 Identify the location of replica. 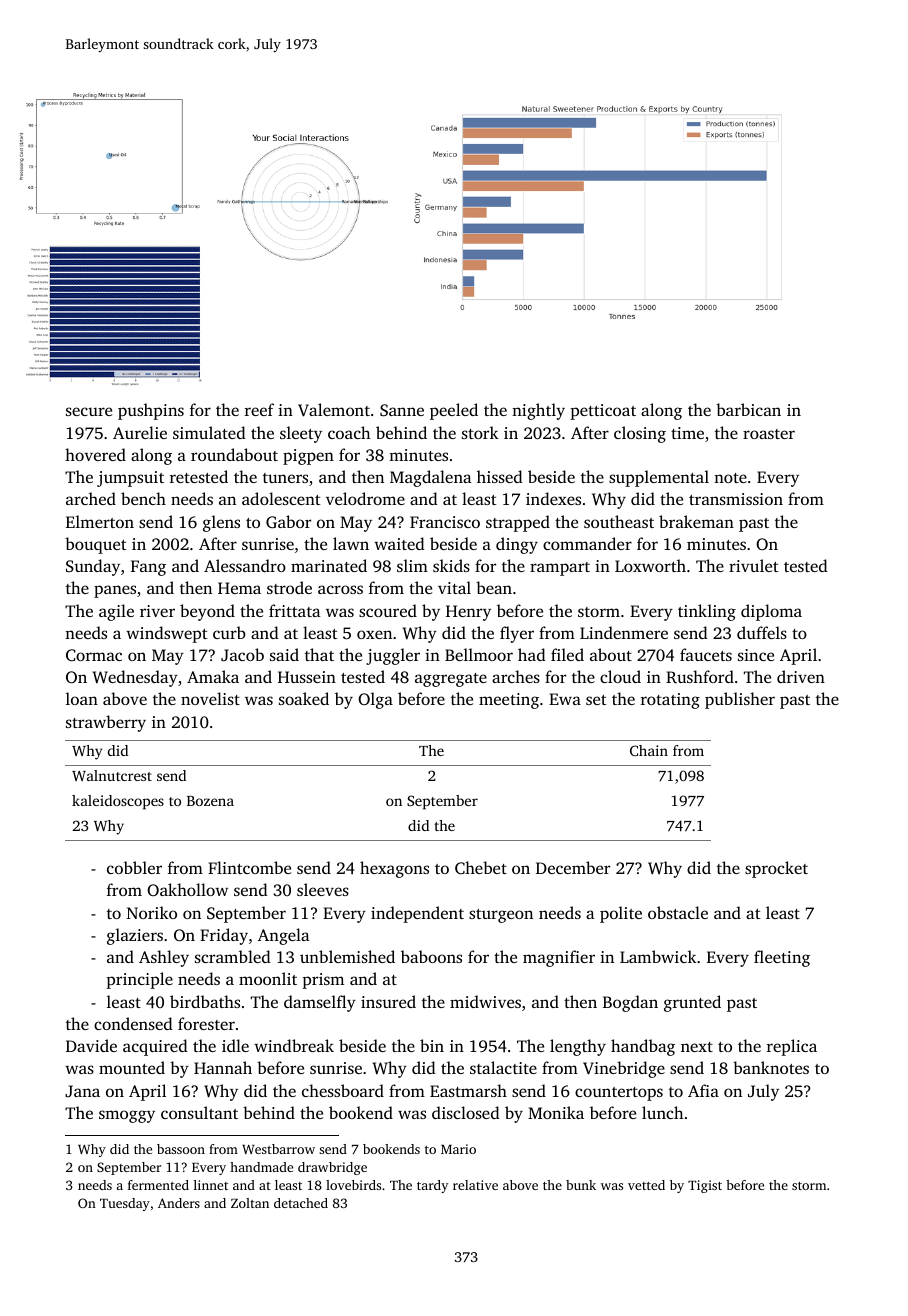
(792, 1047).
